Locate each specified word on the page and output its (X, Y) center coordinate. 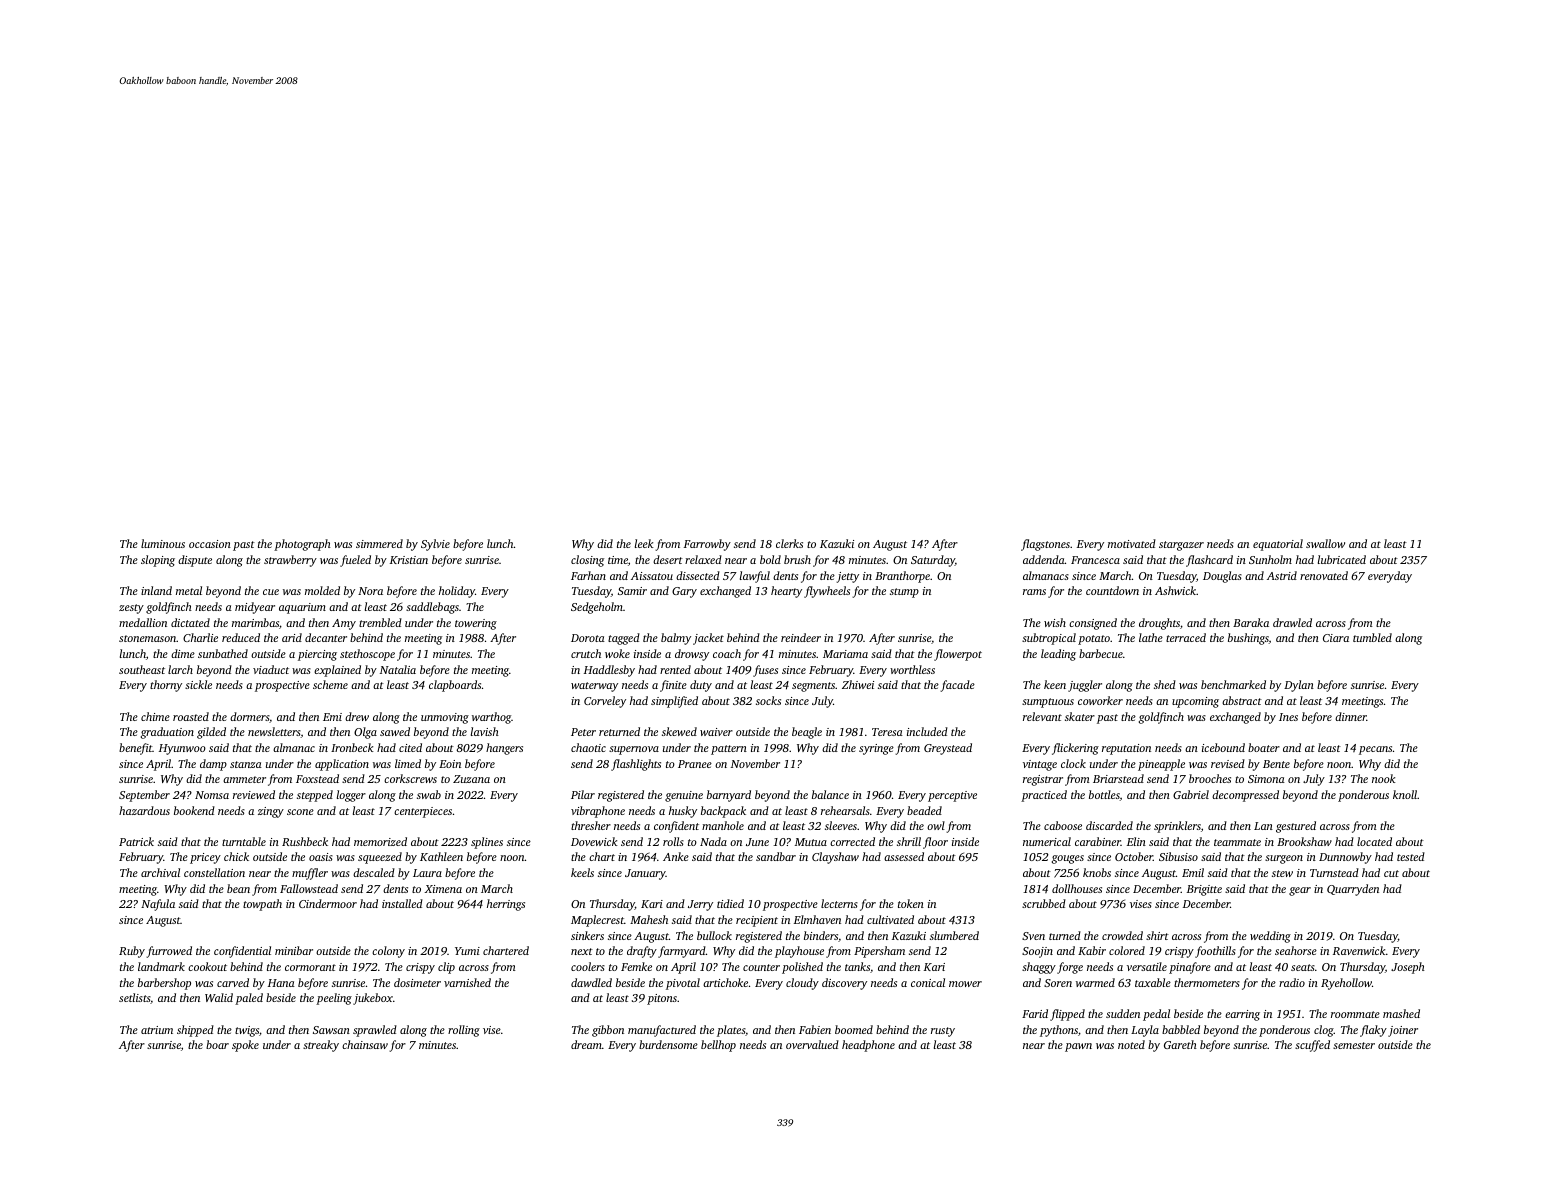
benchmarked (1233, 684)
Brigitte (1204, 890)
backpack (723, 812)
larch (180, 669)
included (927, 731)
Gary (684, 592)
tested (1411, 856)
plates (731, 1031)
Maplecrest (597, 921)
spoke (245, 1046)
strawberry (290, 561)
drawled (1292, 622)
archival (160, 872)
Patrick (136, 841)
